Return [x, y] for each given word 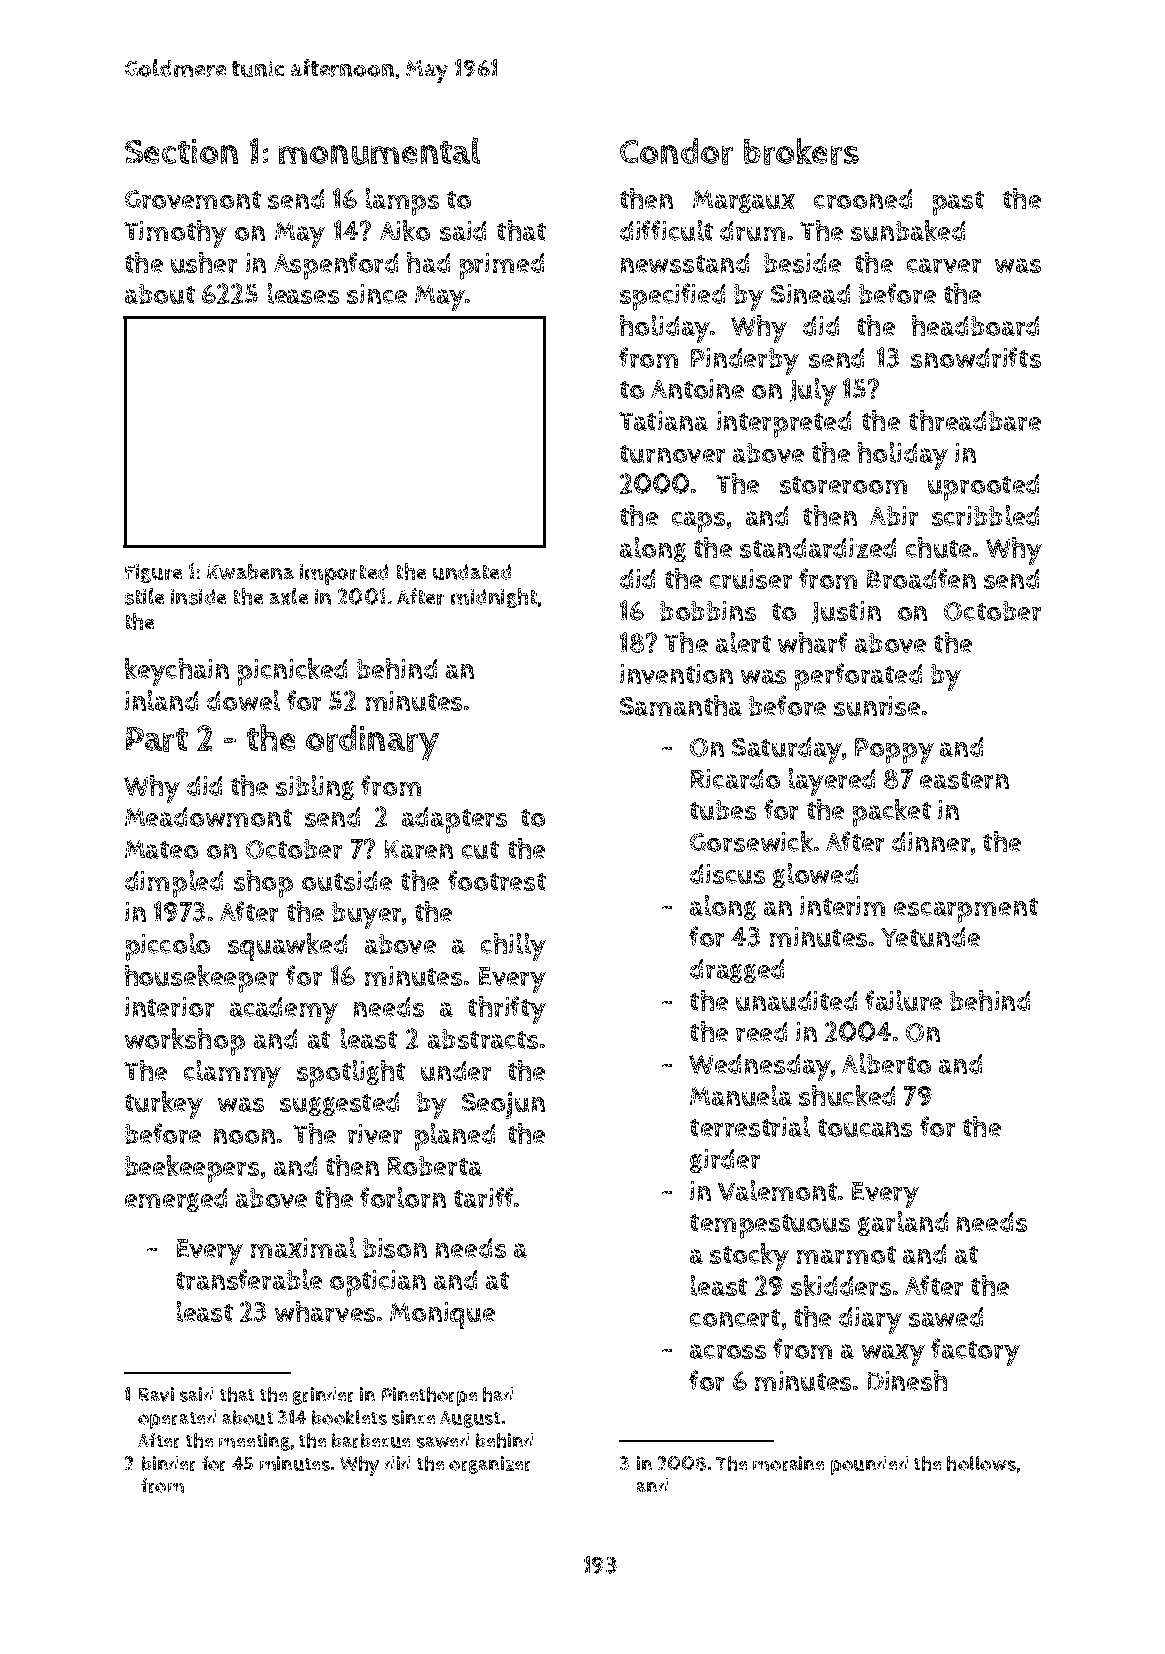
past [958, 203]
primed [502, 266]
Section [181, 151]
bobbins [708, 611]
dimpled [174, 884]
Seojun [503, 1105]
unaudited [796, 1001]
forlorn [403, 1197]
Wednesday [760, 1067]
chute [938, 547]
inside [198, 597]
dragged [737, 971]
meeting [254, 1442]
